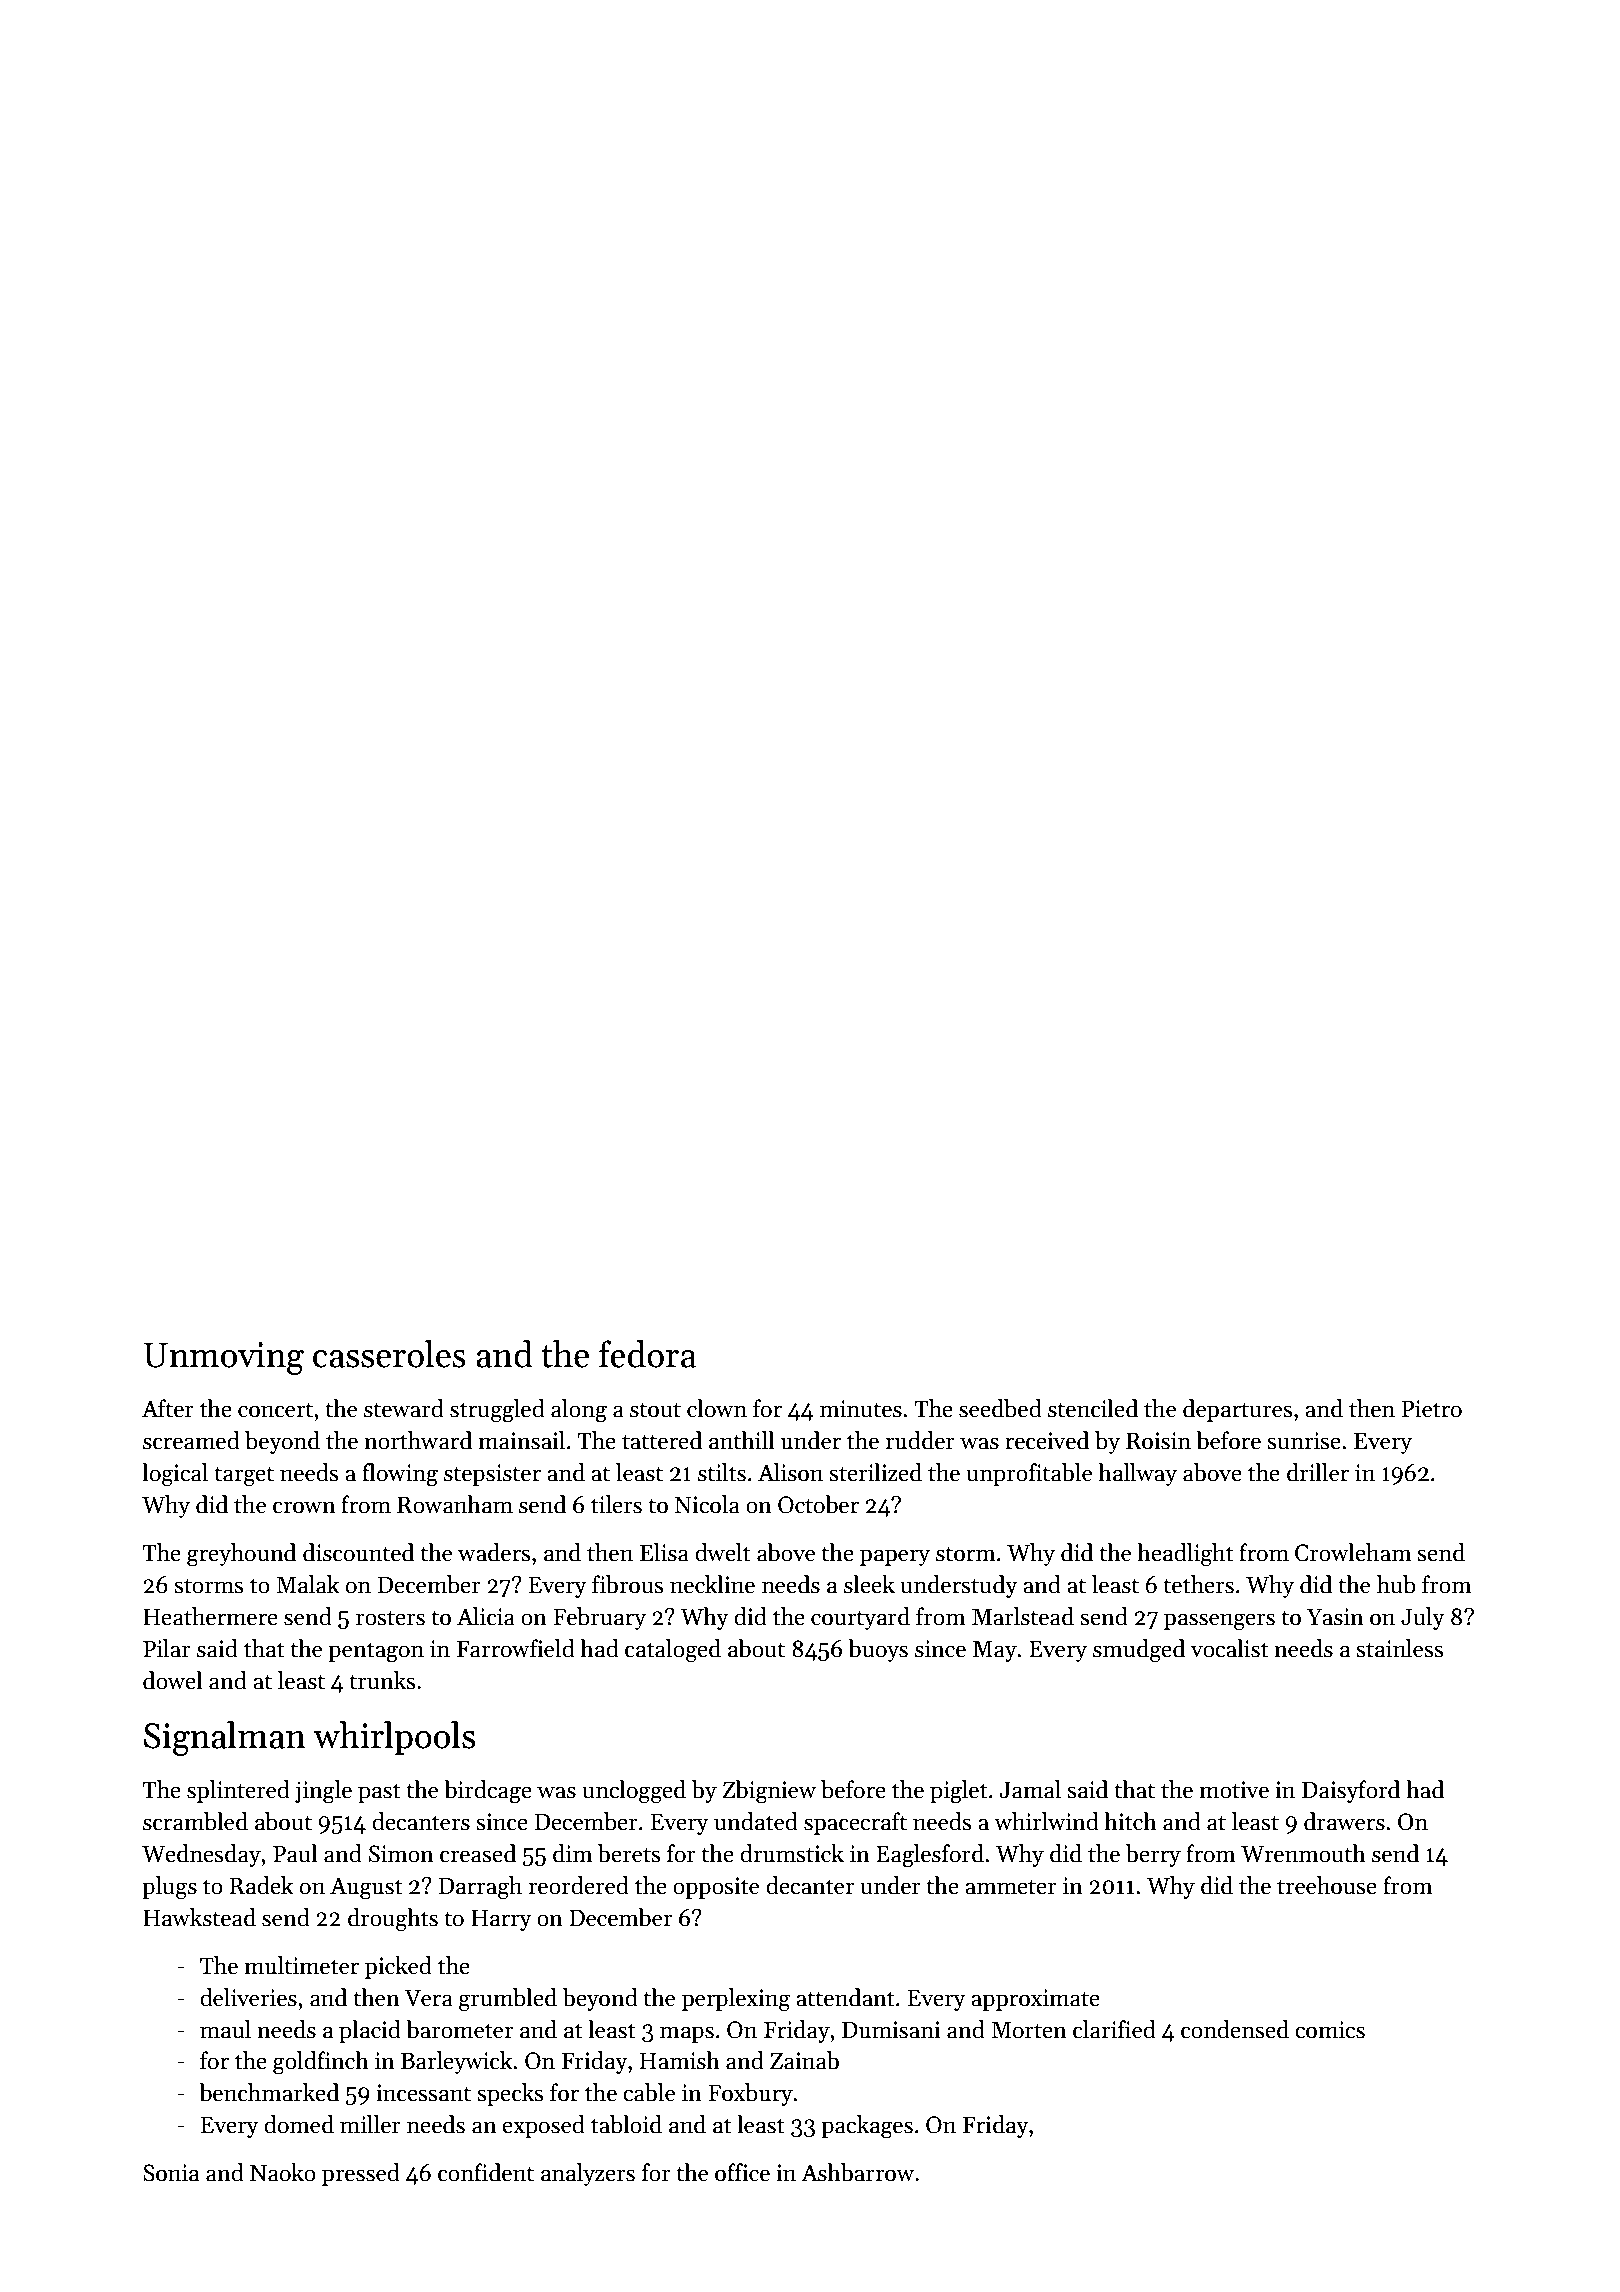 The image size is (1620, 2292). What do you see at coordinates (1303, 1853) in the screenshot?
I see `Wrenmouth` at bounding box center [1303, 1853].
